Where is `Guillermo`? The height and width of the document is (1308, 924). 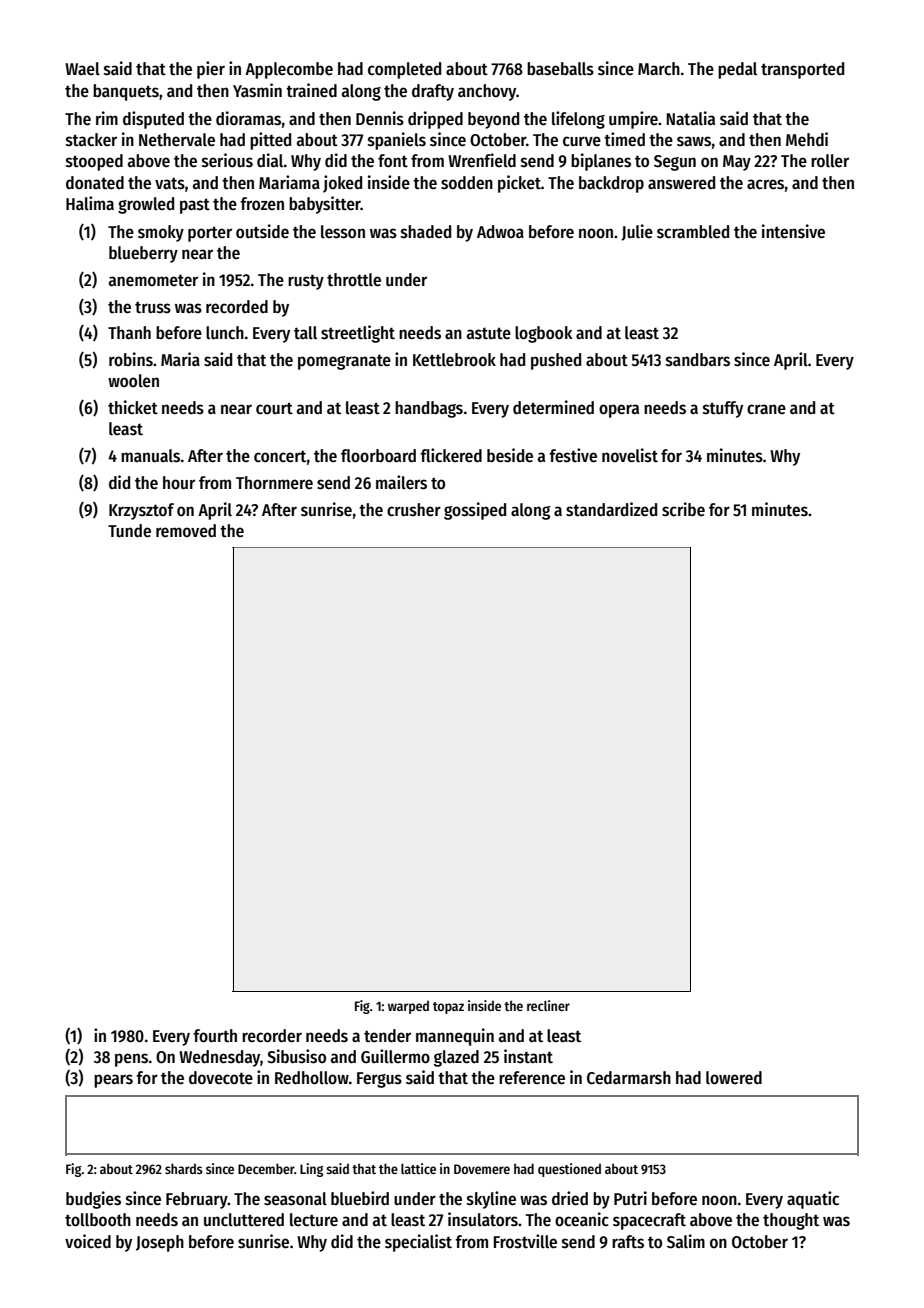 Guillermo is located at coordinates (395, 1056).
